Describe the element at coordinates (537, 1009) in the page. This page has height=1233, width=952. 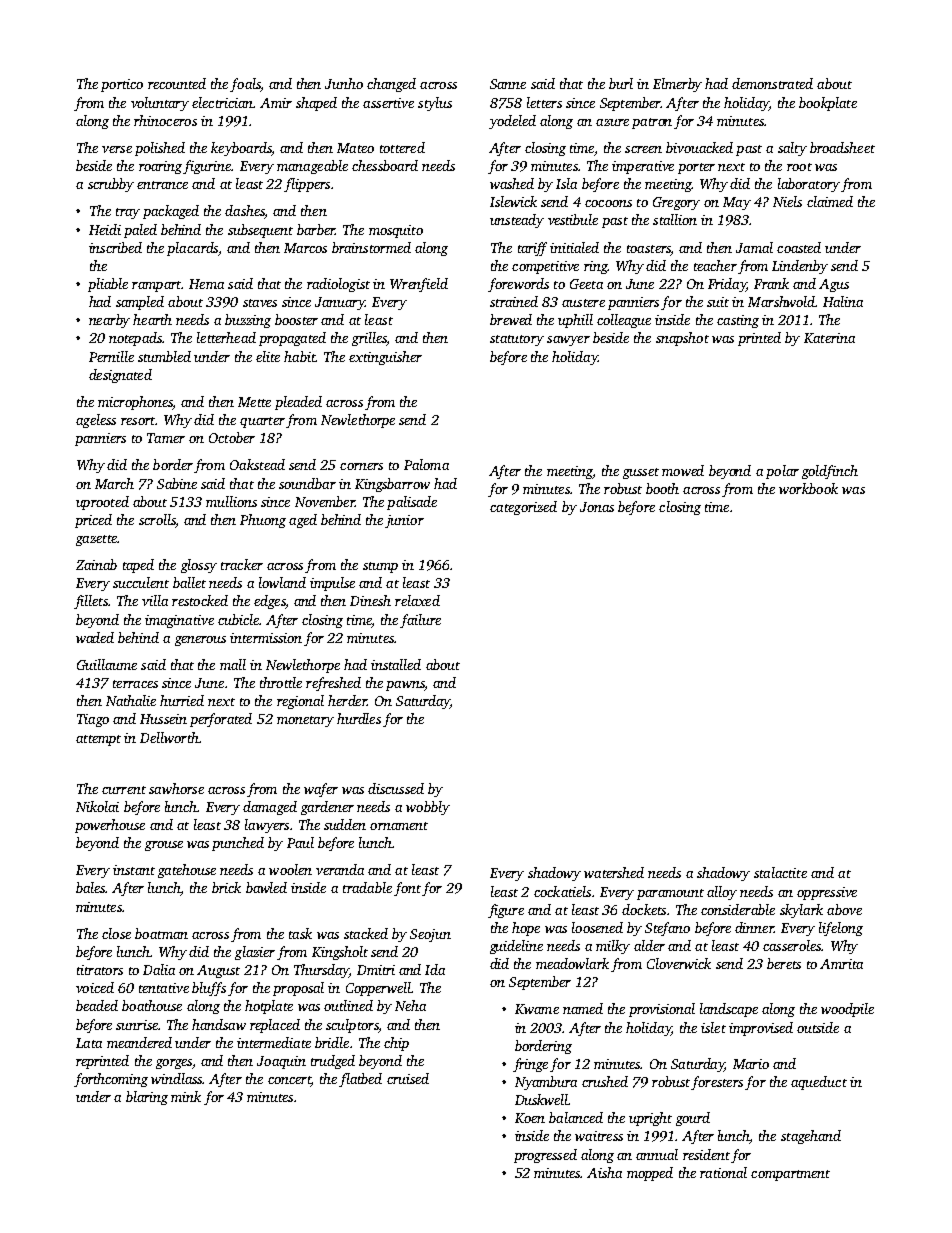
I see `Kwame` at that location.
